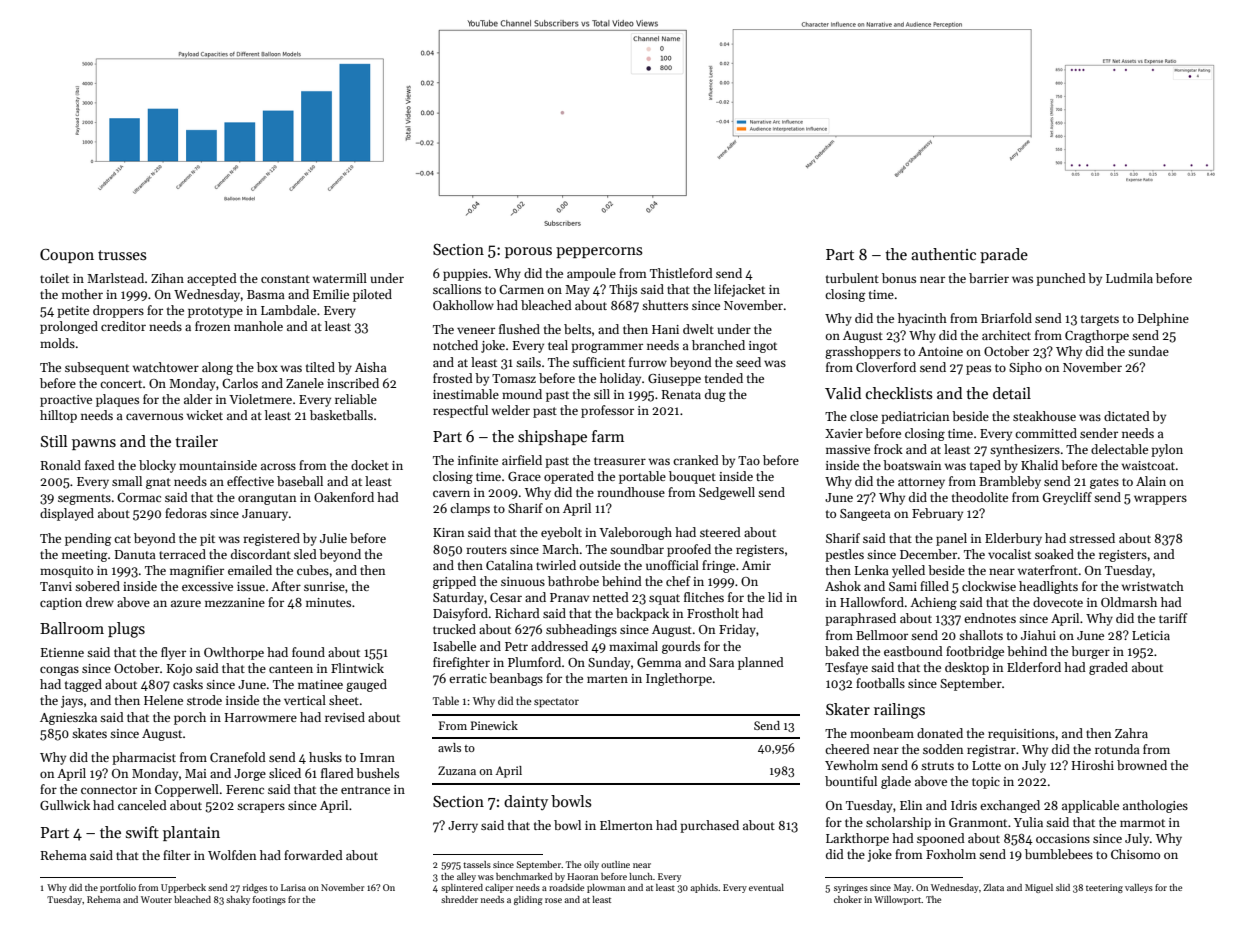  I want to click on tassels, so click(477, 864).
